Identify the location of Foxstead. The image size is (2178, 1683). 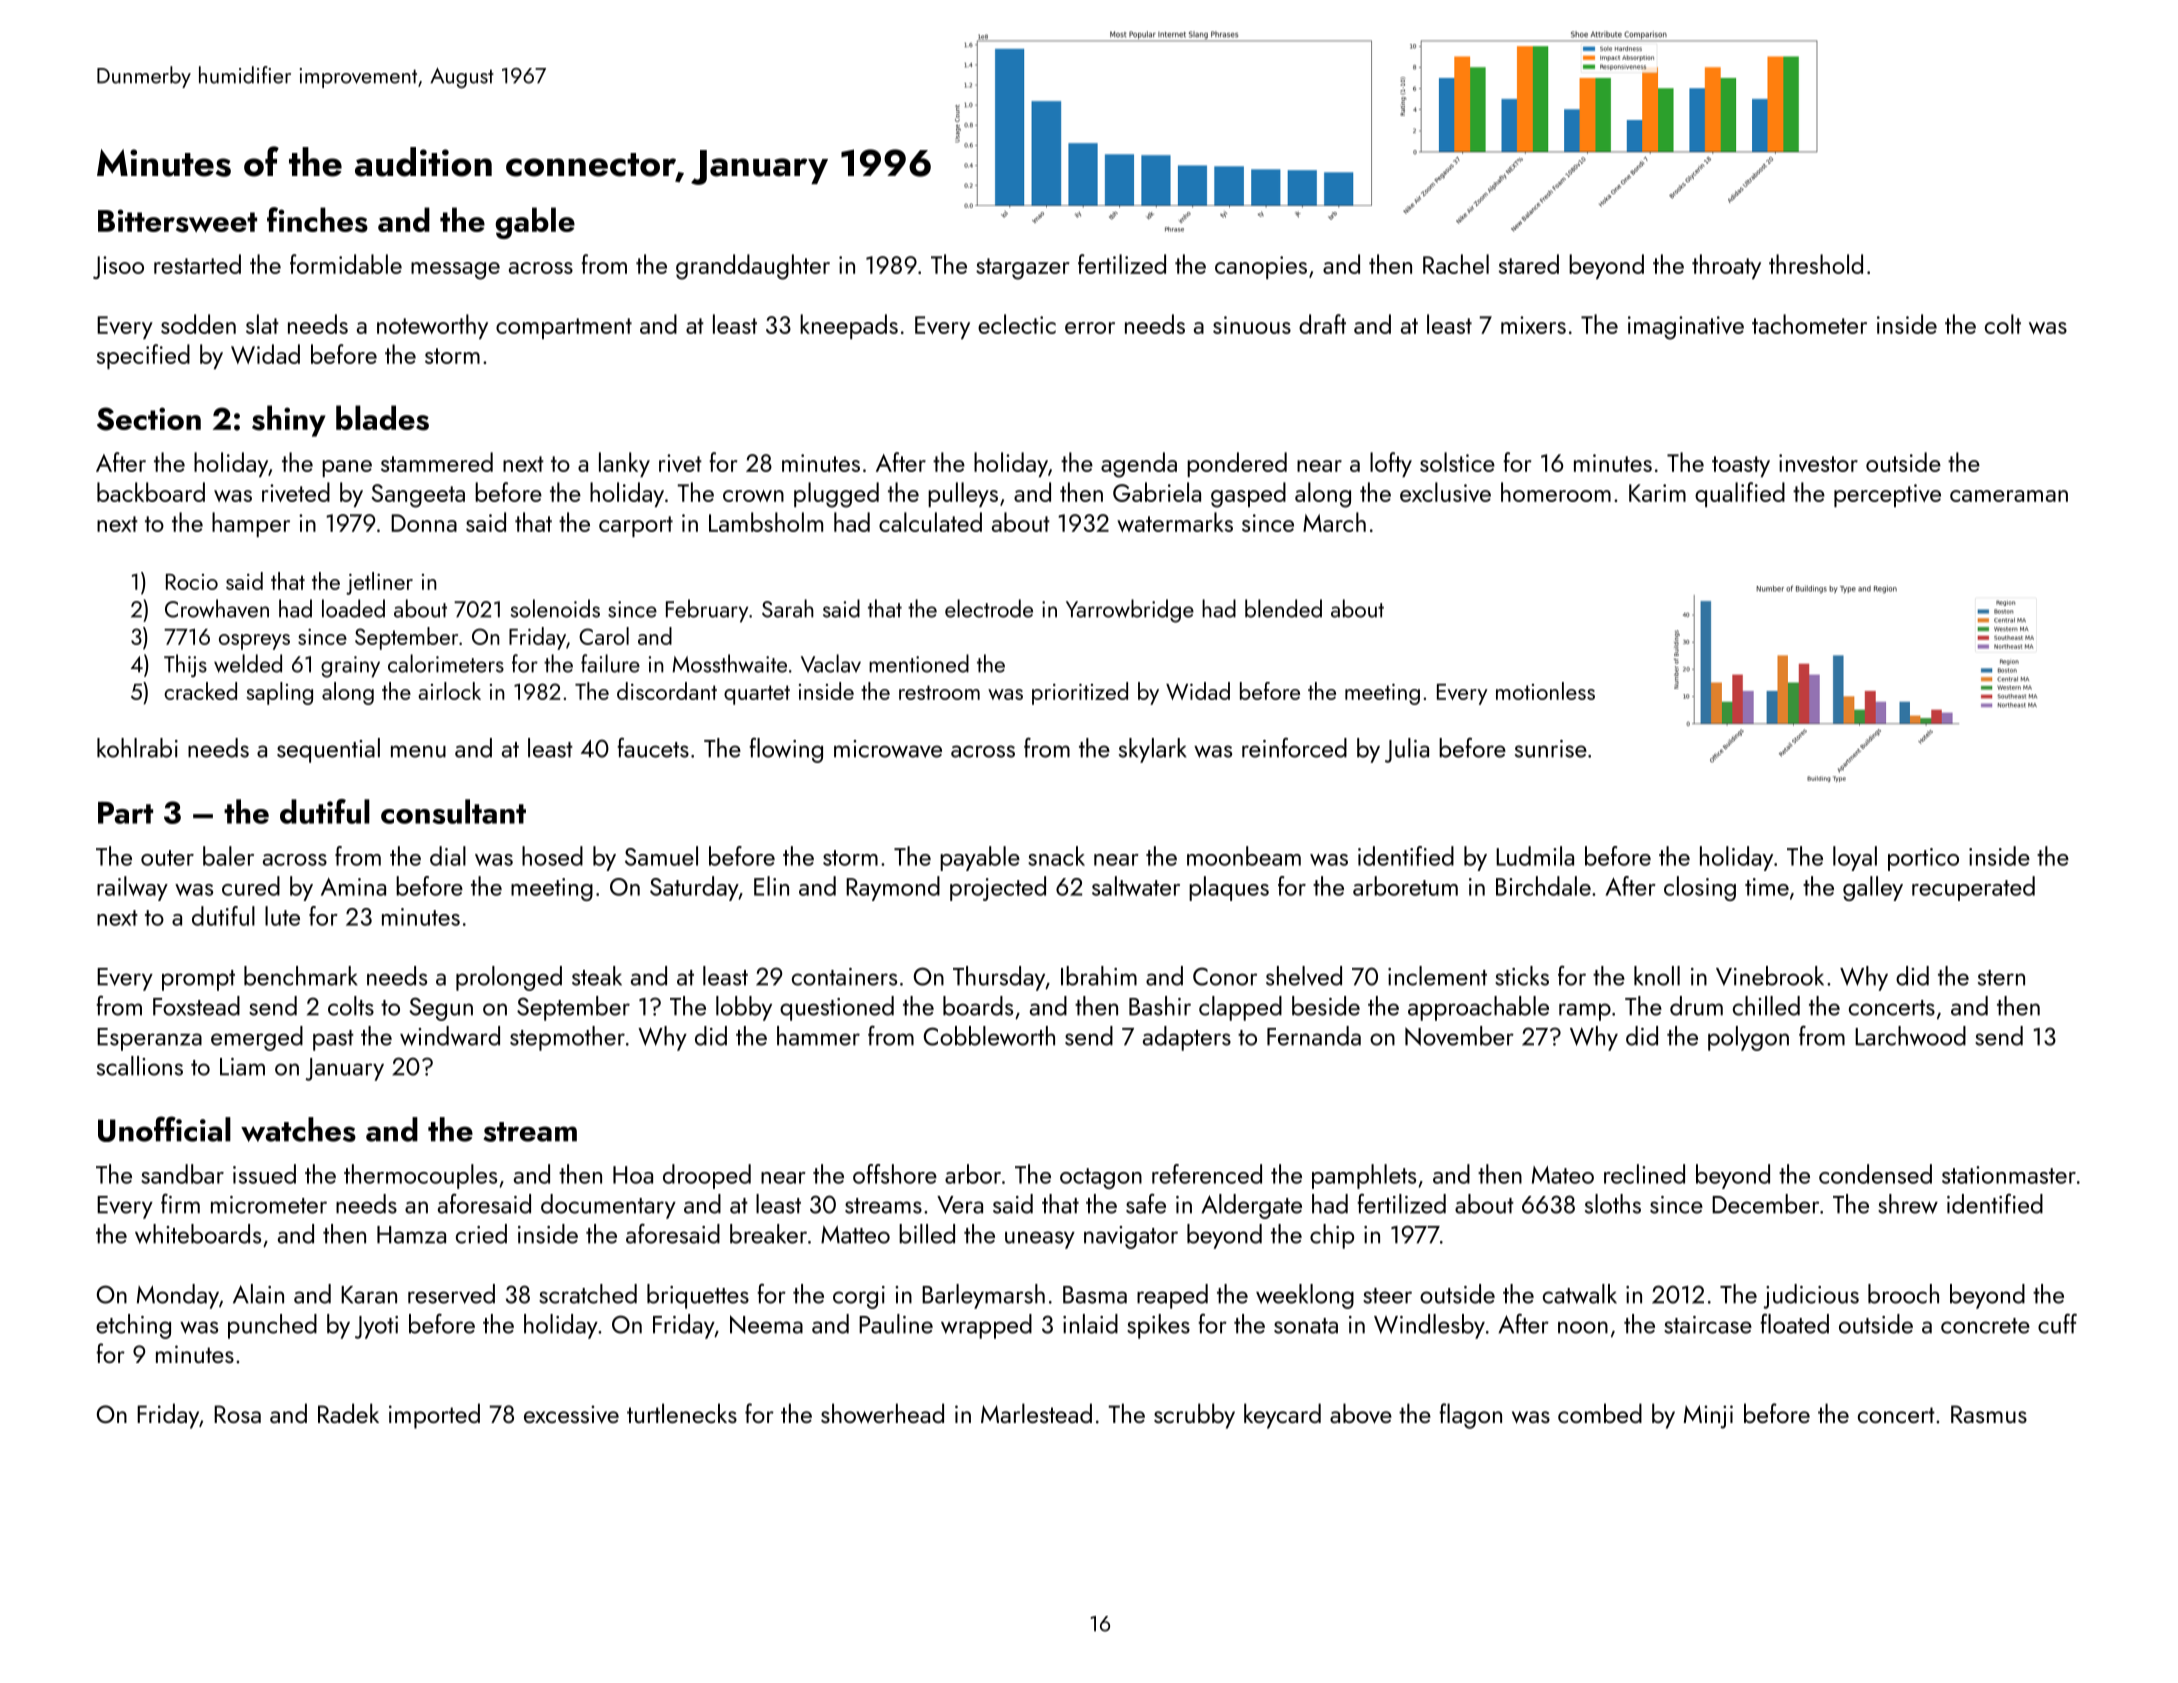
(196, 1006).
